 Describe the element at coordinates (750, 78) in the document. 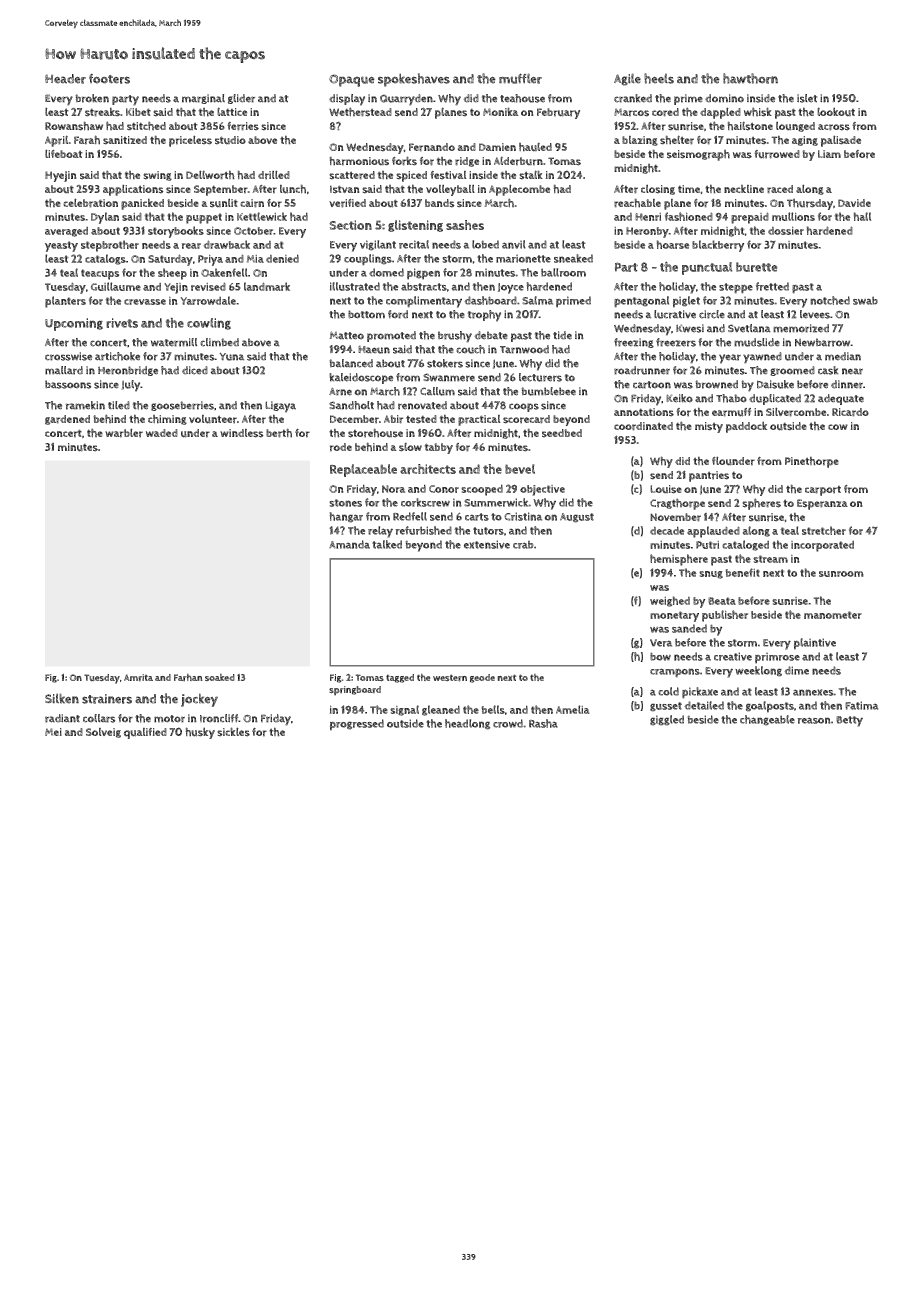

I see `hawthorn` at that location.
